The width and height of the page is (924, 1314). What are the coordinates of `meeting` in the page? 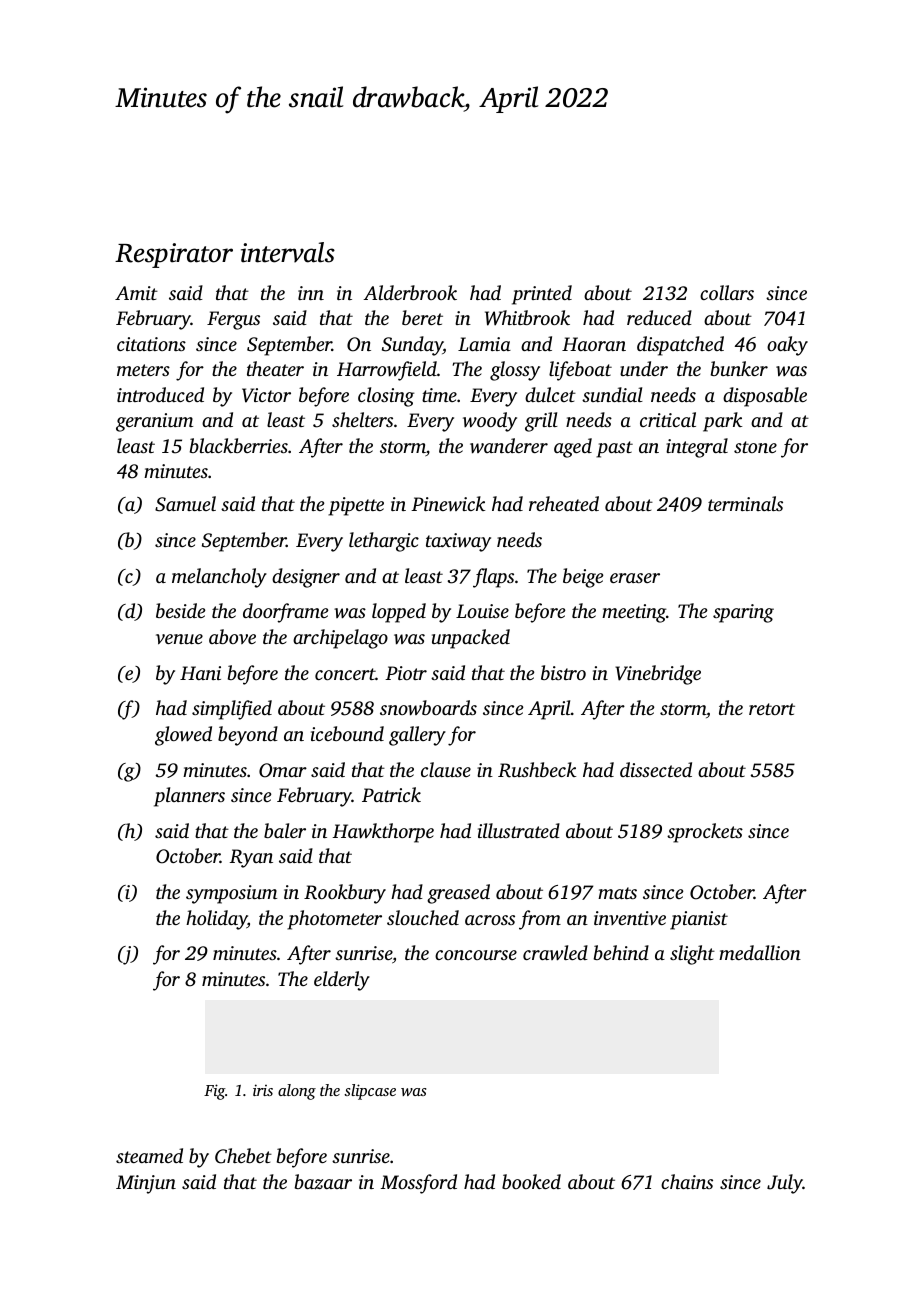 It's located at (634, 613).
